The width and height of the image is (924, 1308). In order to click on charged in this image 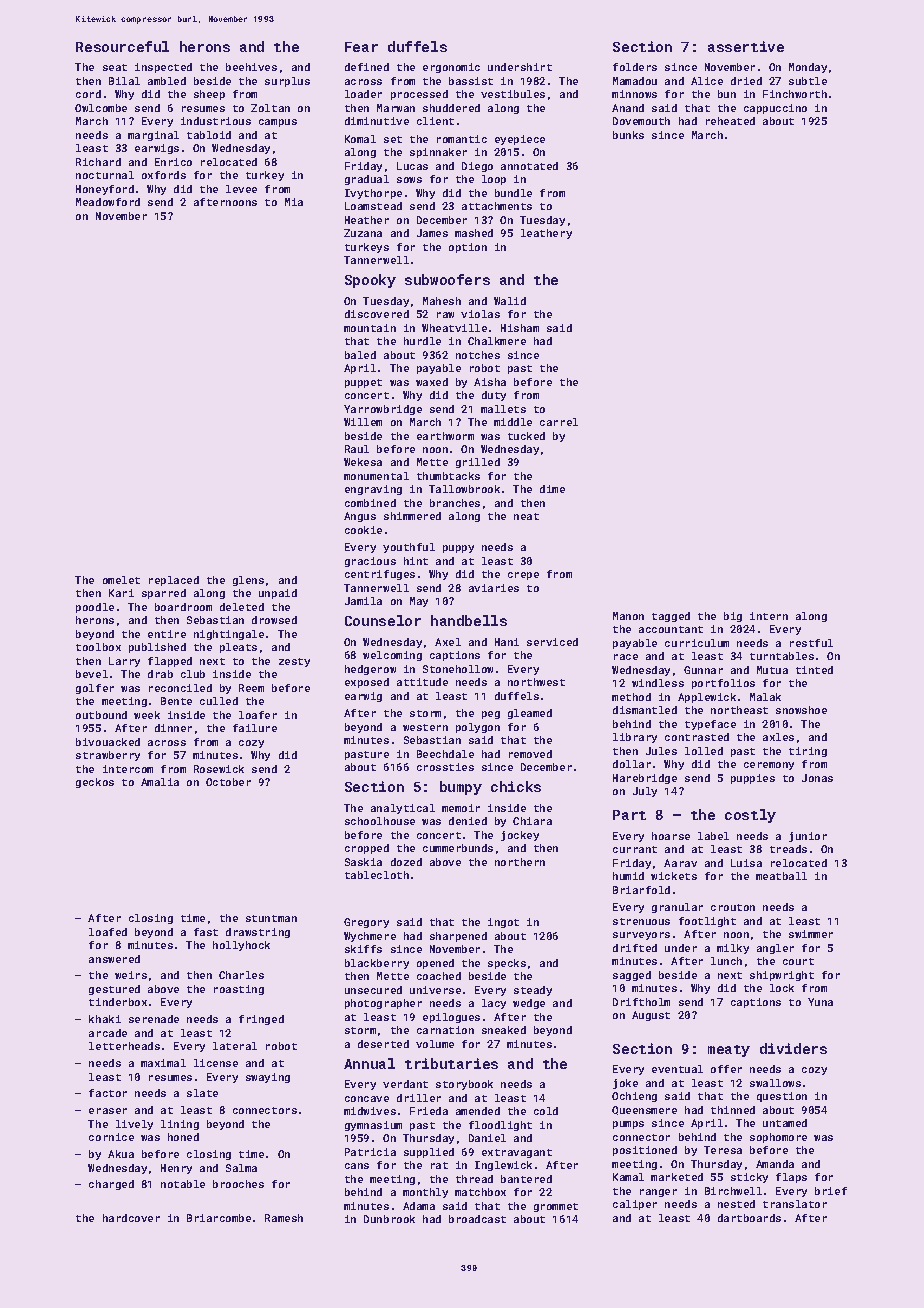, I will do `click(111, 1185)`.
